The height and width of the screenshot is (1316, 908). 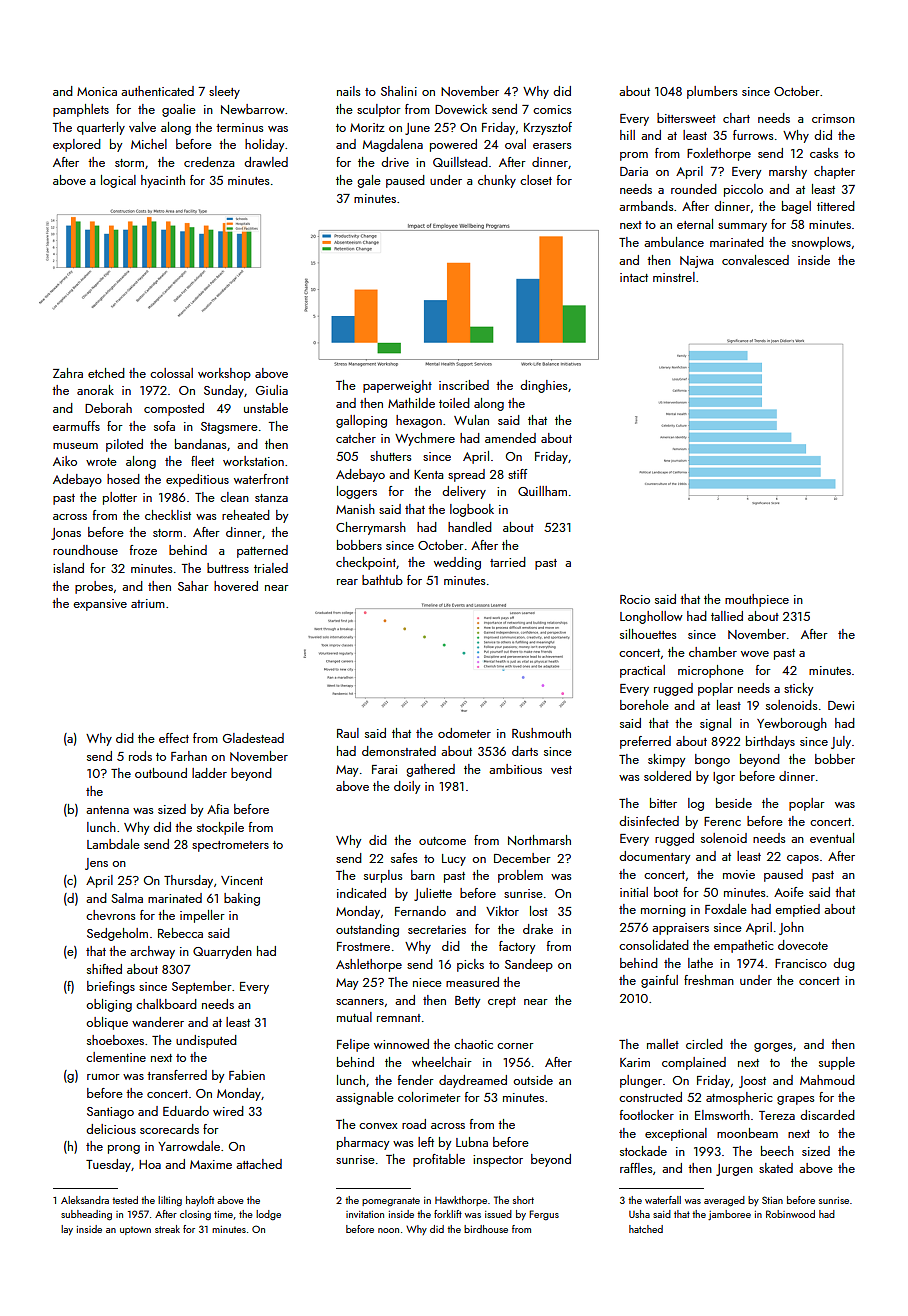 What do you see at coordinates (694, 189) in the screenshot?
I see `rounded` at bounding box center [694, 189].
